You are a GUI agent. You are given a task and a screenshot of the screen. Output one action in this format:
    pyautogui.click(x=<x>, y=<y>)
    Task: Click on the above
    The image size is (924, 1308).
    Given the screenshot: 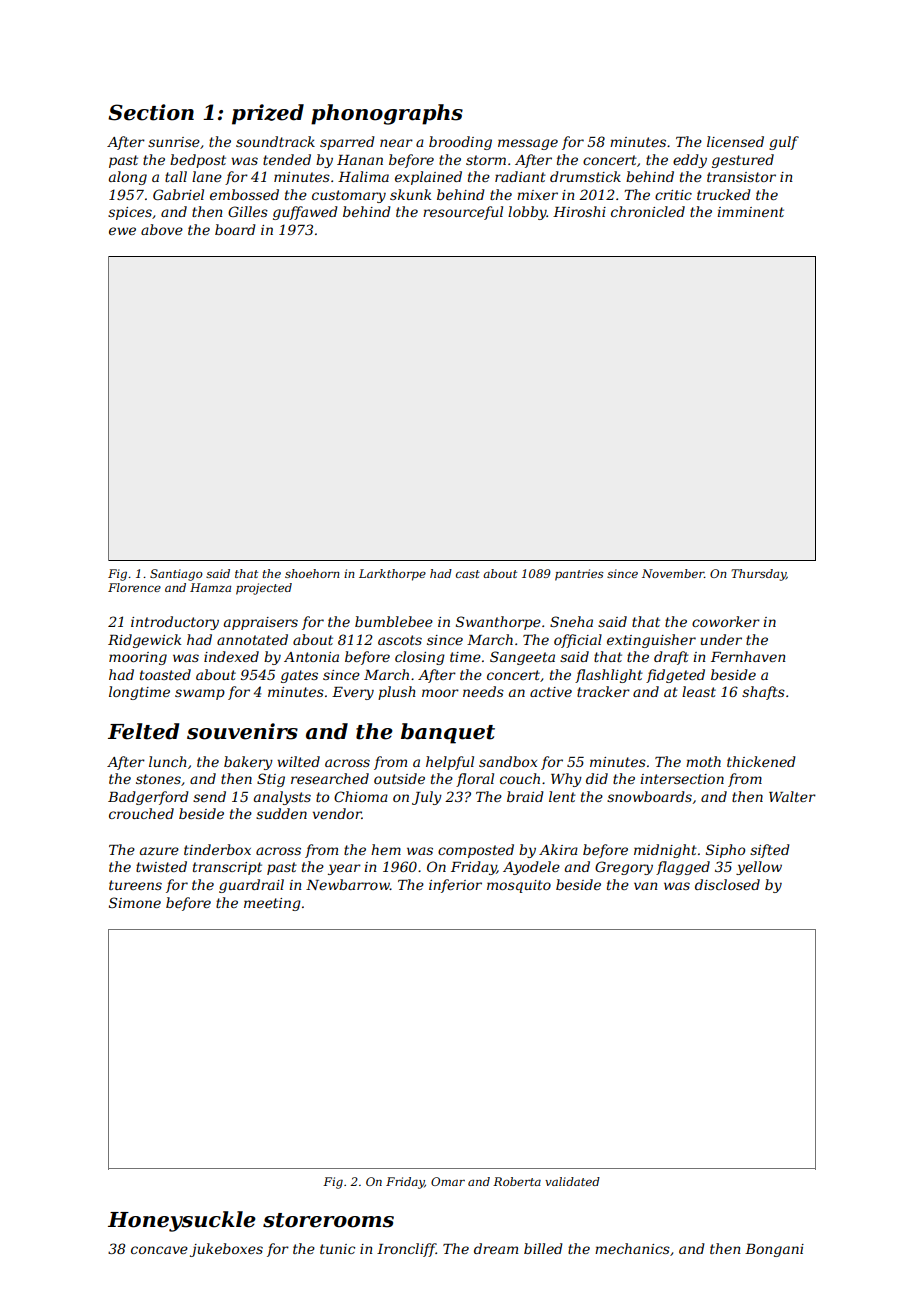 What is the action you would take?
    pyautogui.click(x=162, y=229)
